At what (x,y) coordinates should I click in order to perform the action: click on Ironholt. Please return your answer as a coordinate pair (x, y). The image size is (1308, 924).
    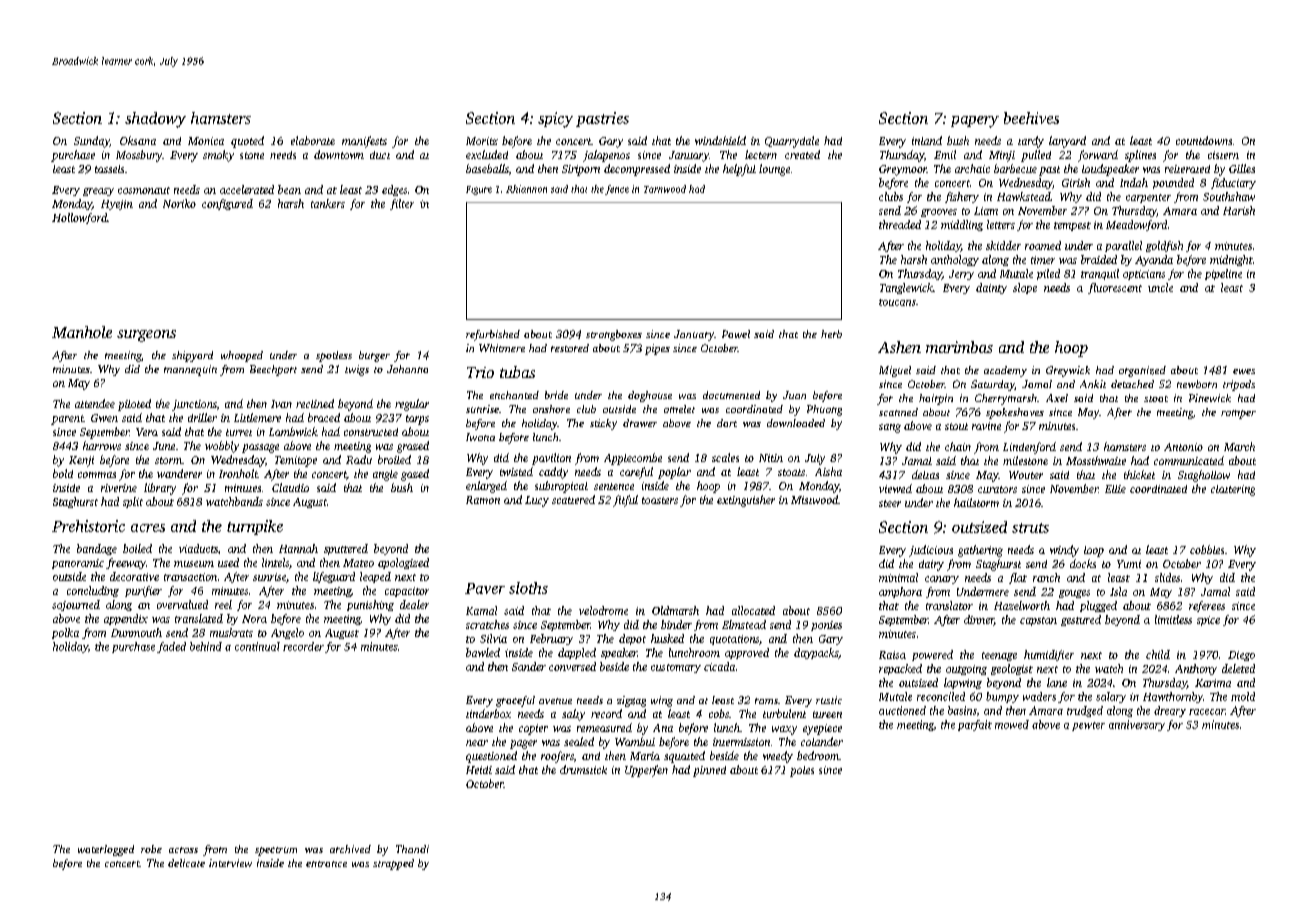
    Looking at the image, I should click on (238, 473).
